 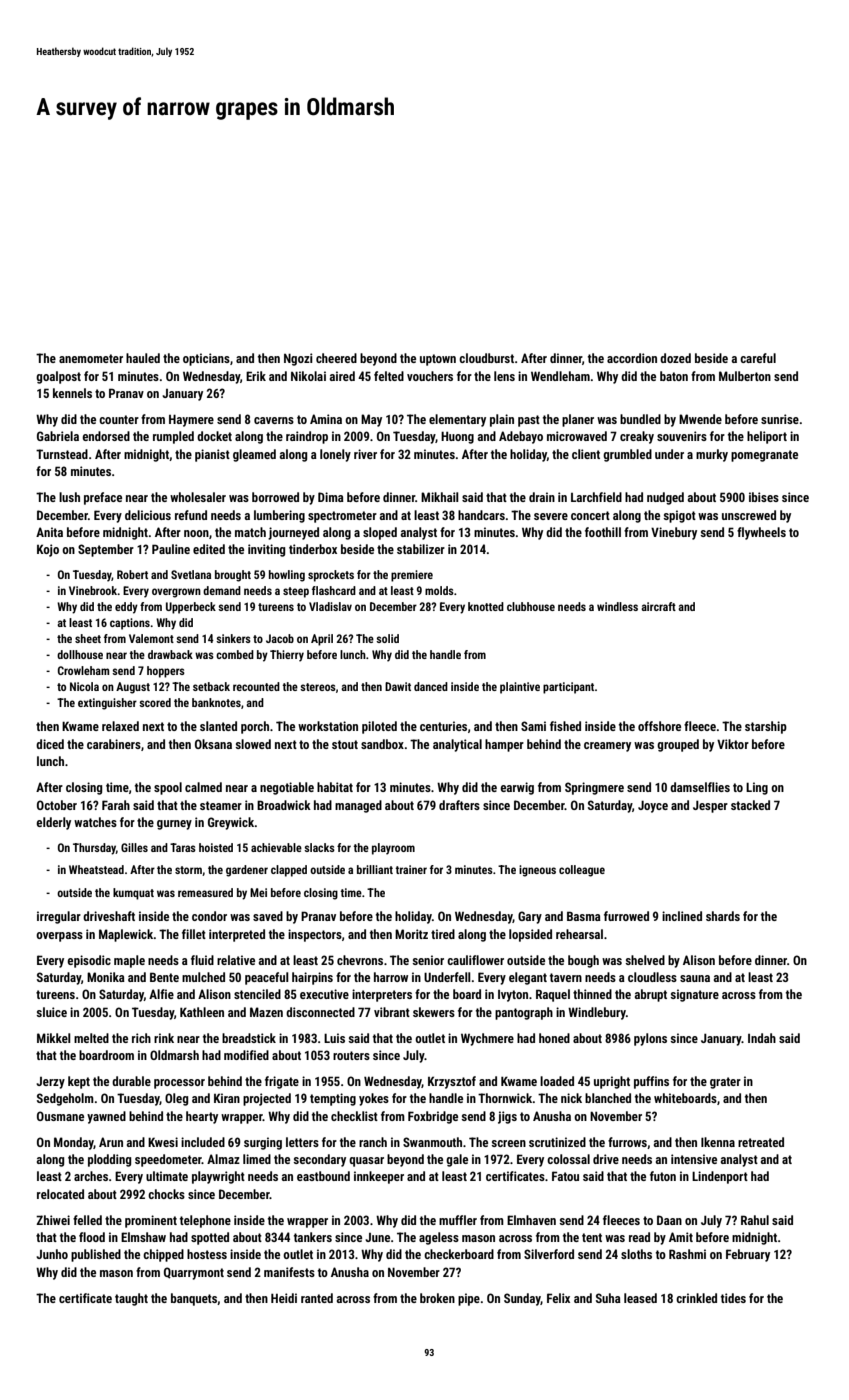 I want to click on flywheels, so click(x=761, y=533).
